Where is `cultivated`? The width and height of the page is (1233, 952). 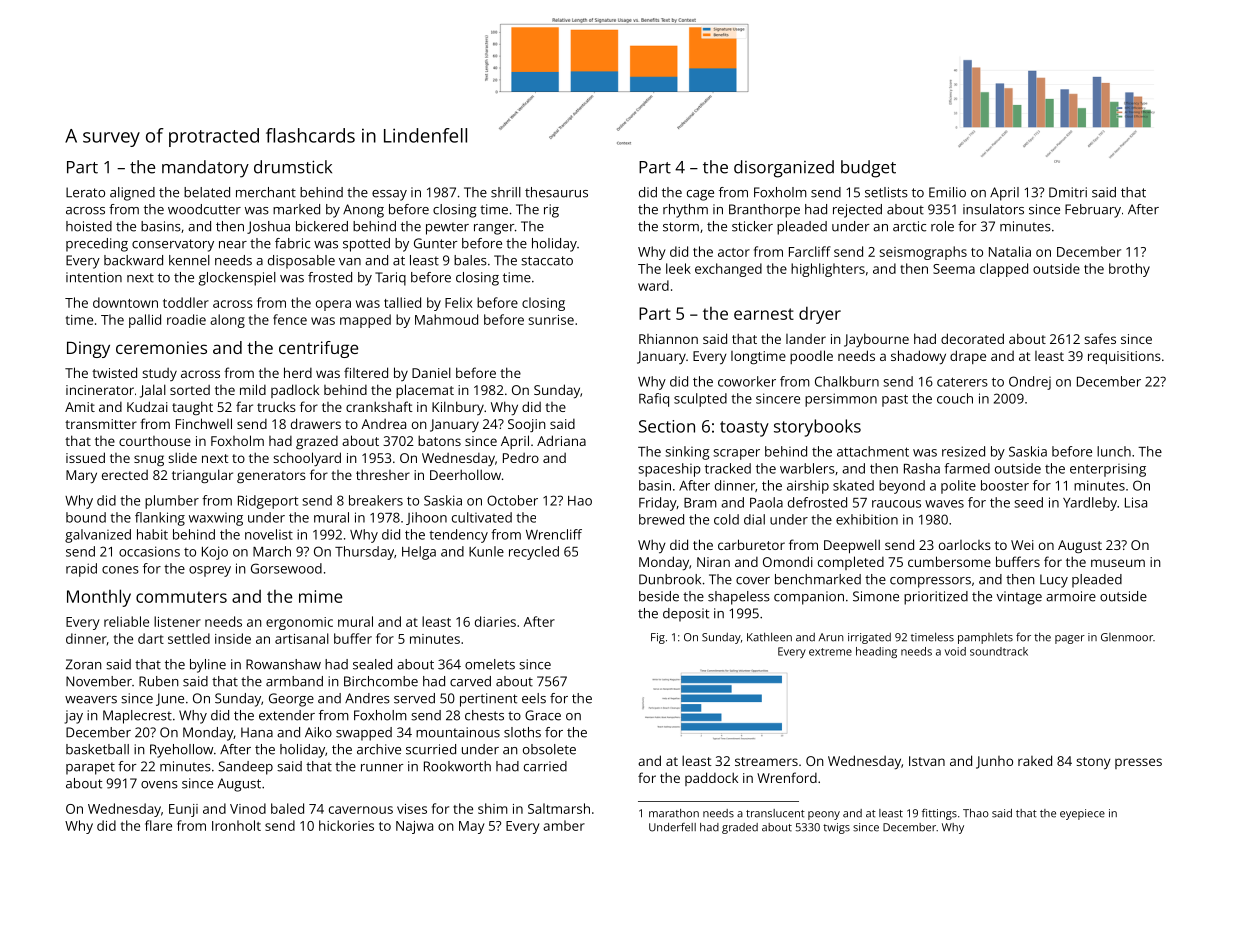 cultivated is located at coordinates (482, 517).
